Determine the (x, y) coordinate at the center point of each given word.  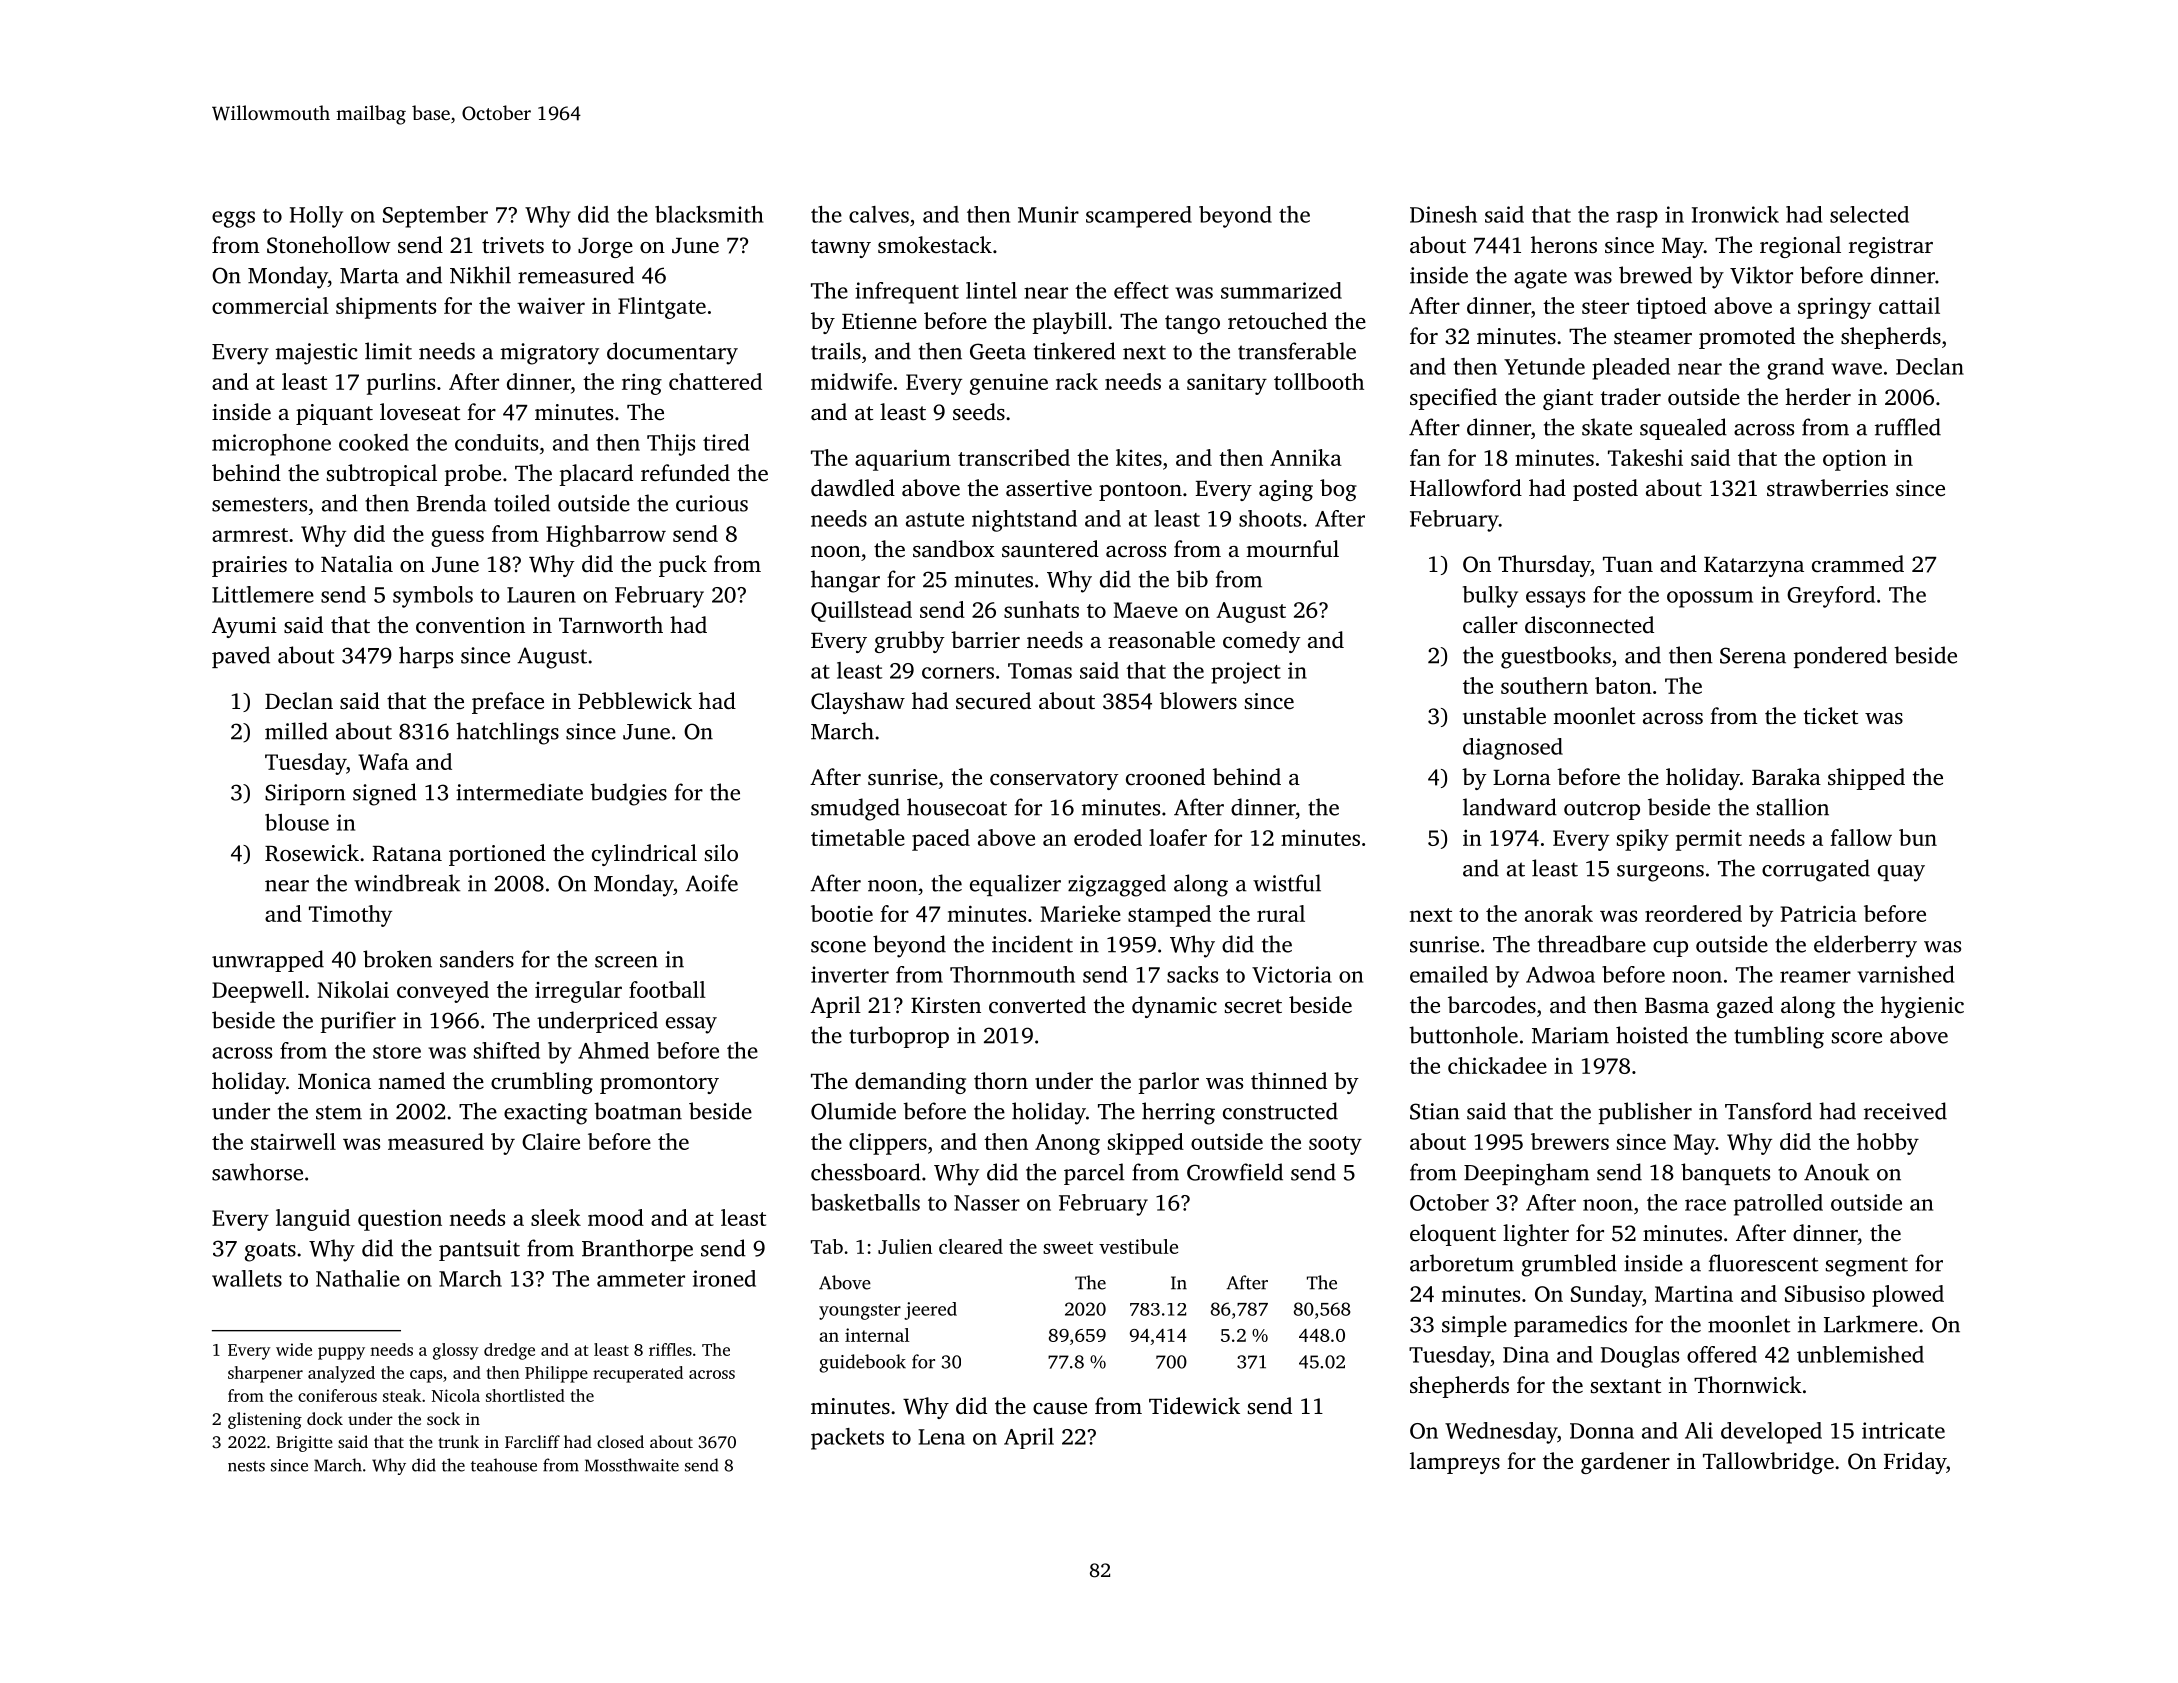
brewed (1655, 275)
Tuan (1628, 564)
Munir (1048, 214)
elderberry (1865, 946)
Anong (1067, 1144)
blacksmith (709, 214)
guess (457, 538)
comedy (1262, 642)
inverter (850, 974)
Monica (334, 1081)
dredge (509, 1351)
